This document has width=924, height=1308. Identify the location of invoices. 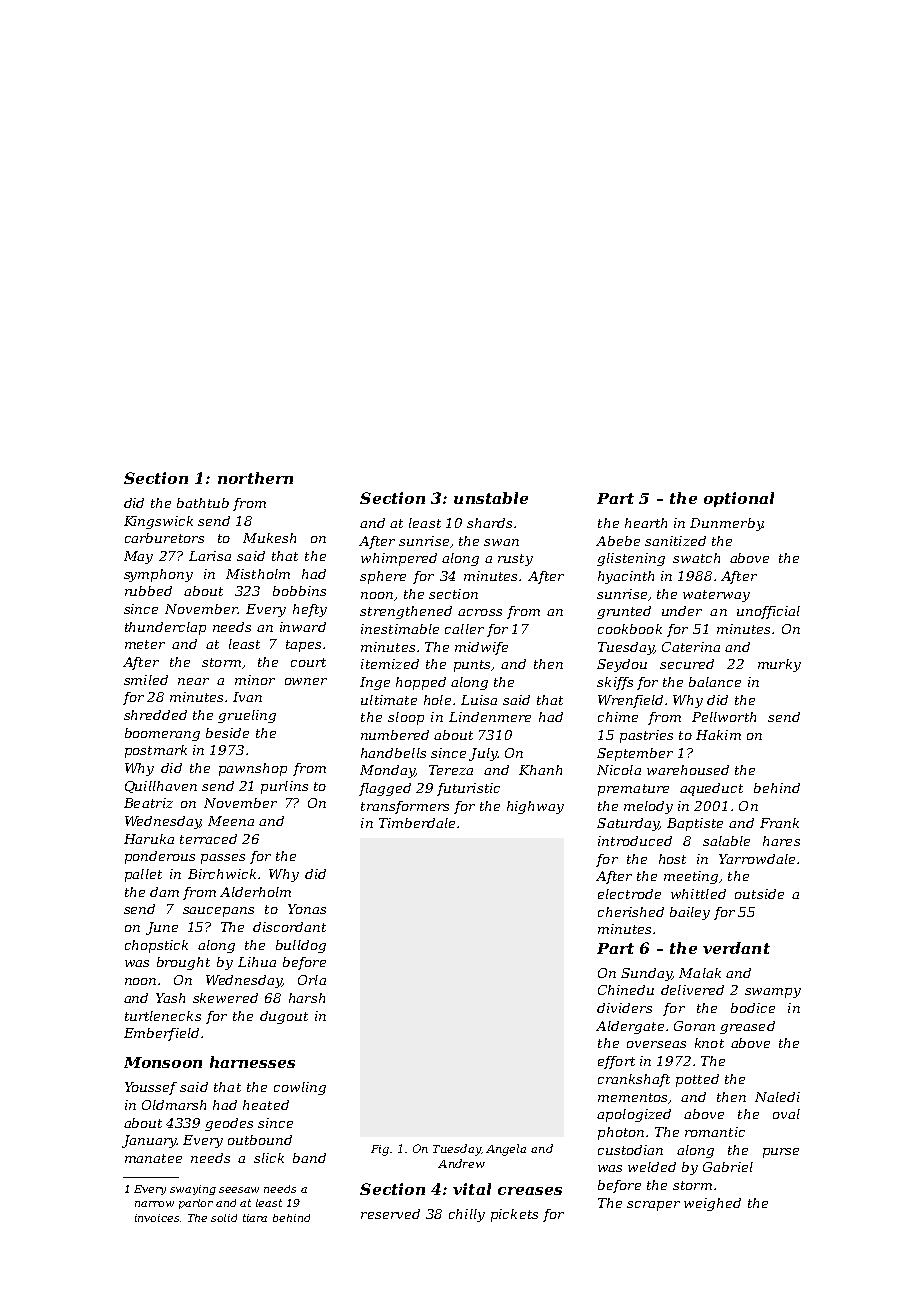
(158, 1218).
